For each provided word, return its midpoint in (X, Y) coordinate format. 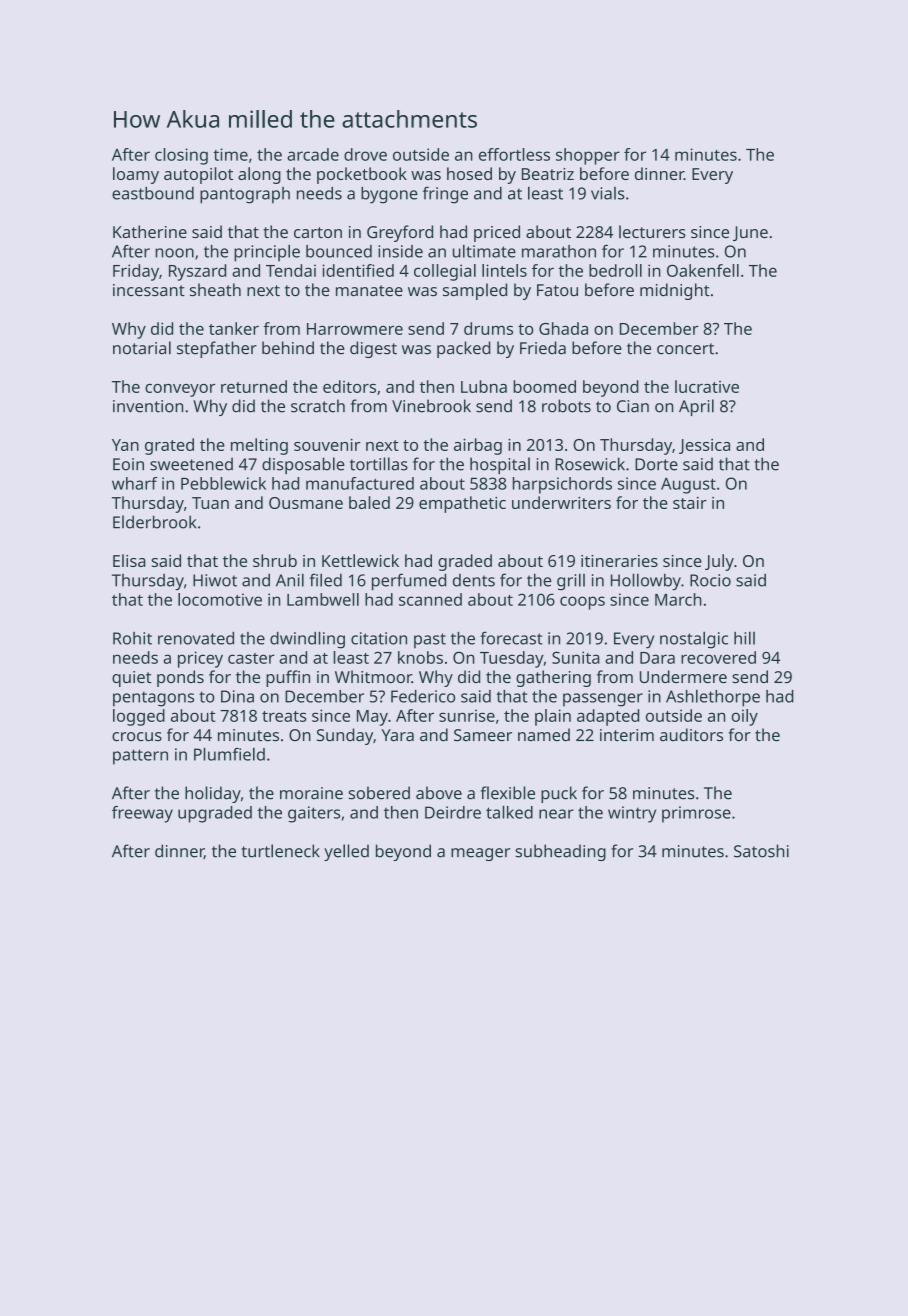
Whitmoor (373, 676)
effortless (514, 154)
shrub (275, 560)
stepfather (217, 349)
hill (744, 638)
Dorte (656, 464)
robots (566, 406)
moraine (311, 793)
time (230, 154)
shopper (588, 156)
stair (690, 503)
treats (284, 716)
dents (474, 580)
